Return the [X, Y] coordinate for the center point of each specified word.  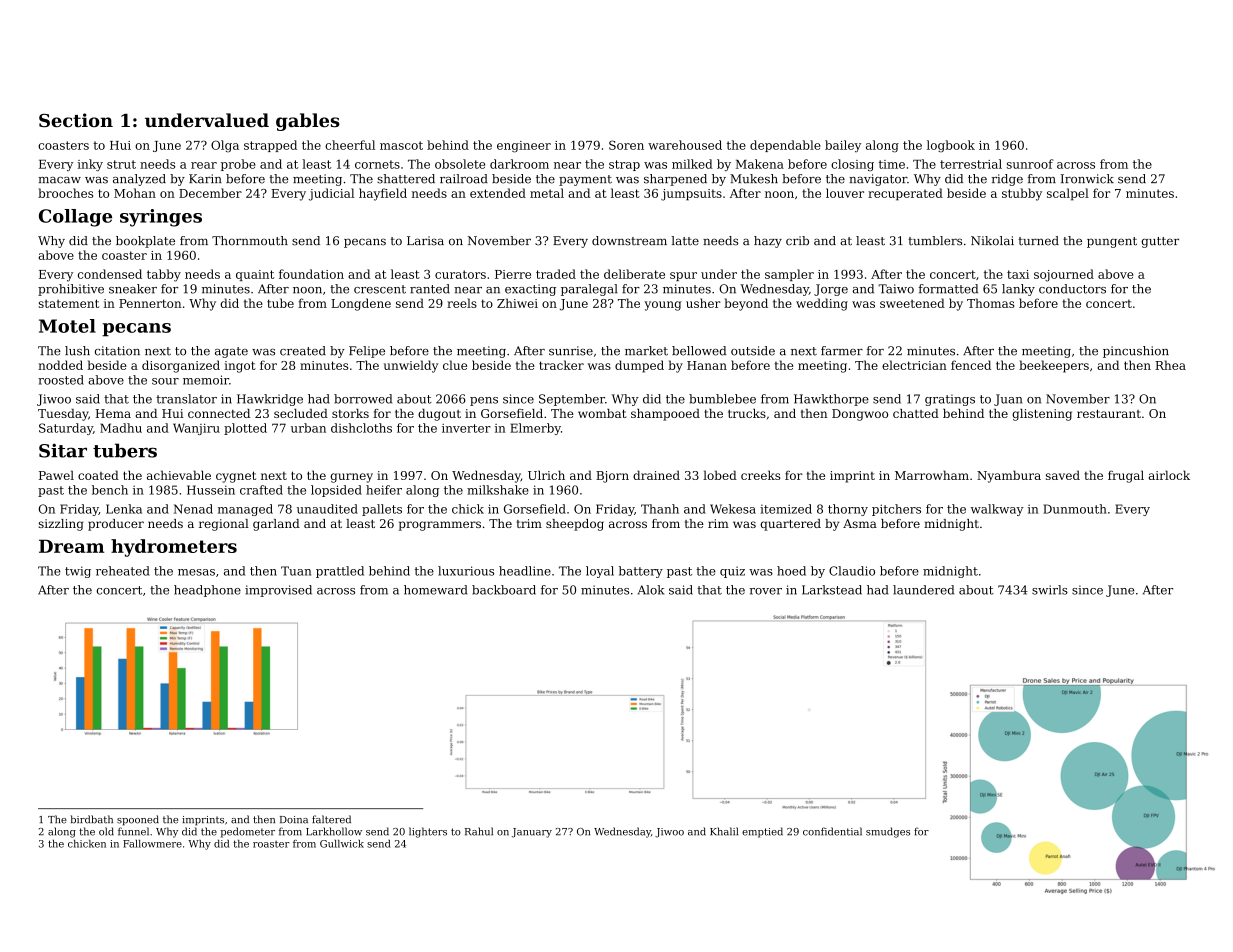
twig [78, 572]
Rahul [479, 831]
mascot [401, 145]
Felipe [367, 352]
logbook [951, 146]
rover [766, 591]
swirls [1050, 590]
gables [308, 122]
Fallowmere [152, 844]
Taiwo [896, 289]
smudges [888, 832]
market [646, 351]
